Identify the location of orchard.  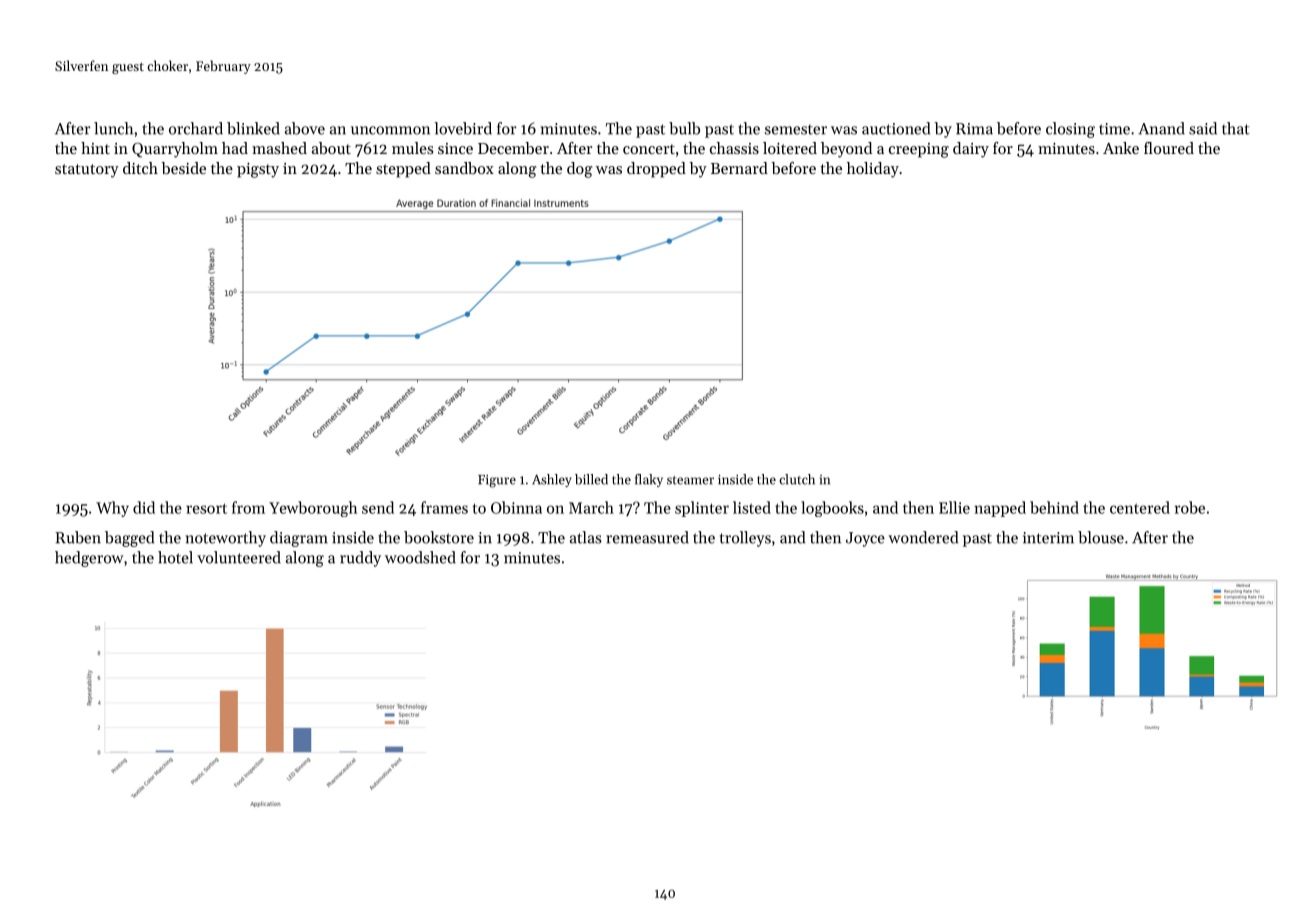
(196, 128).
